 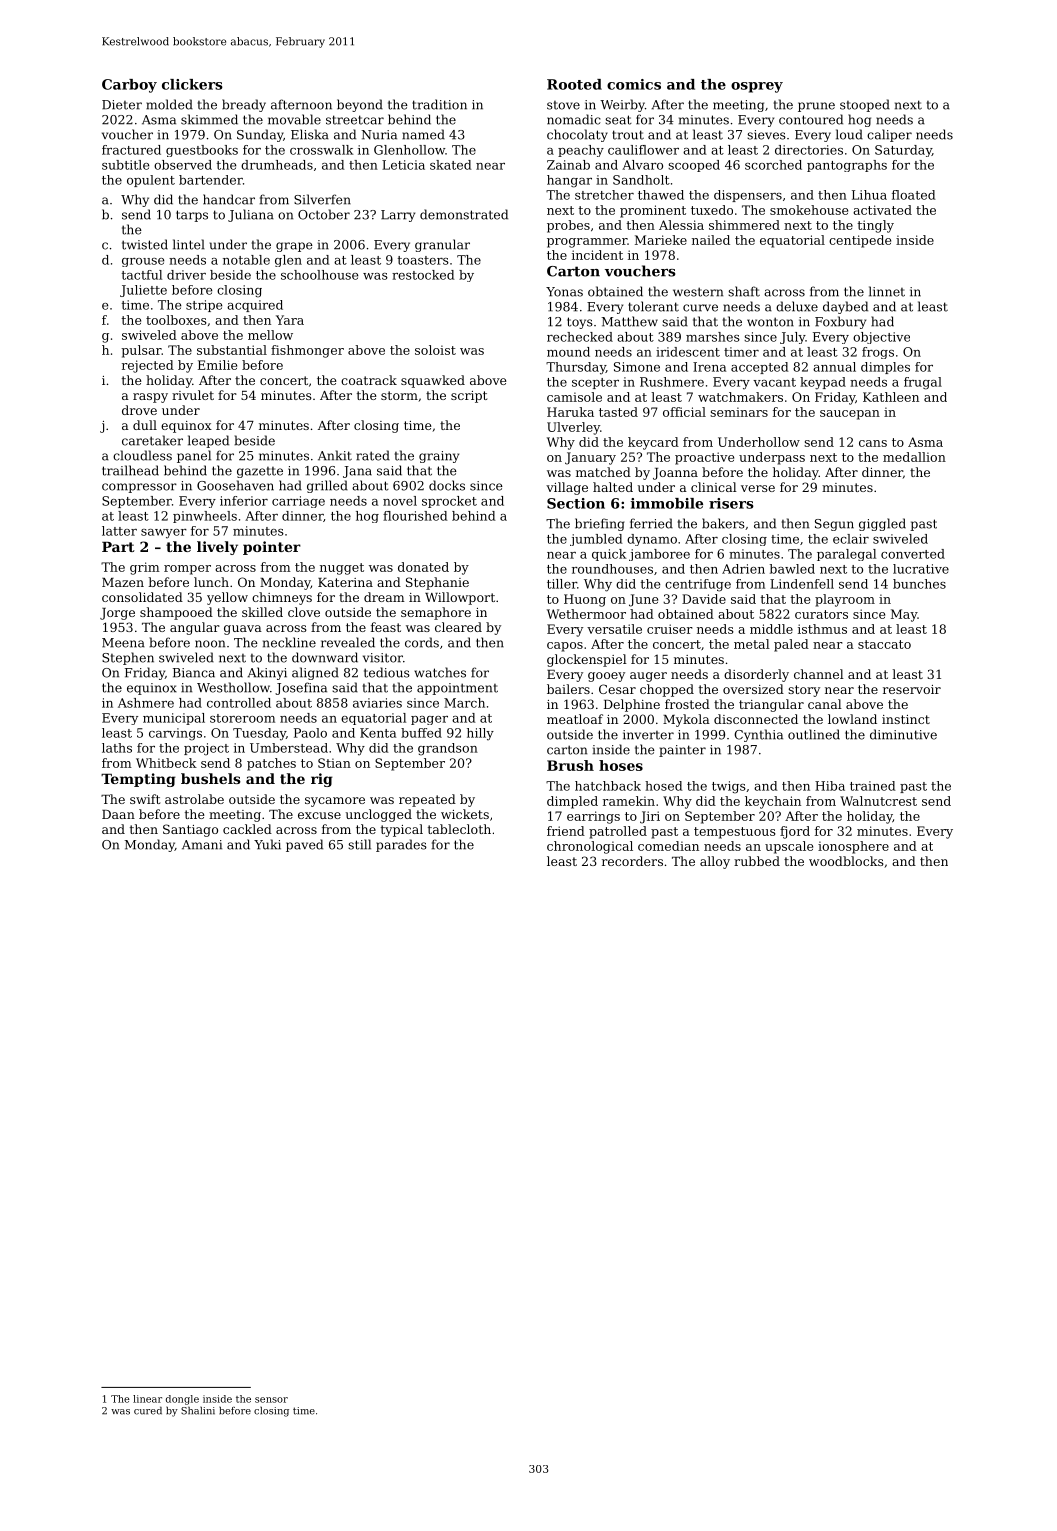 I want to click on sensor, so click(x=271, y=1400).
